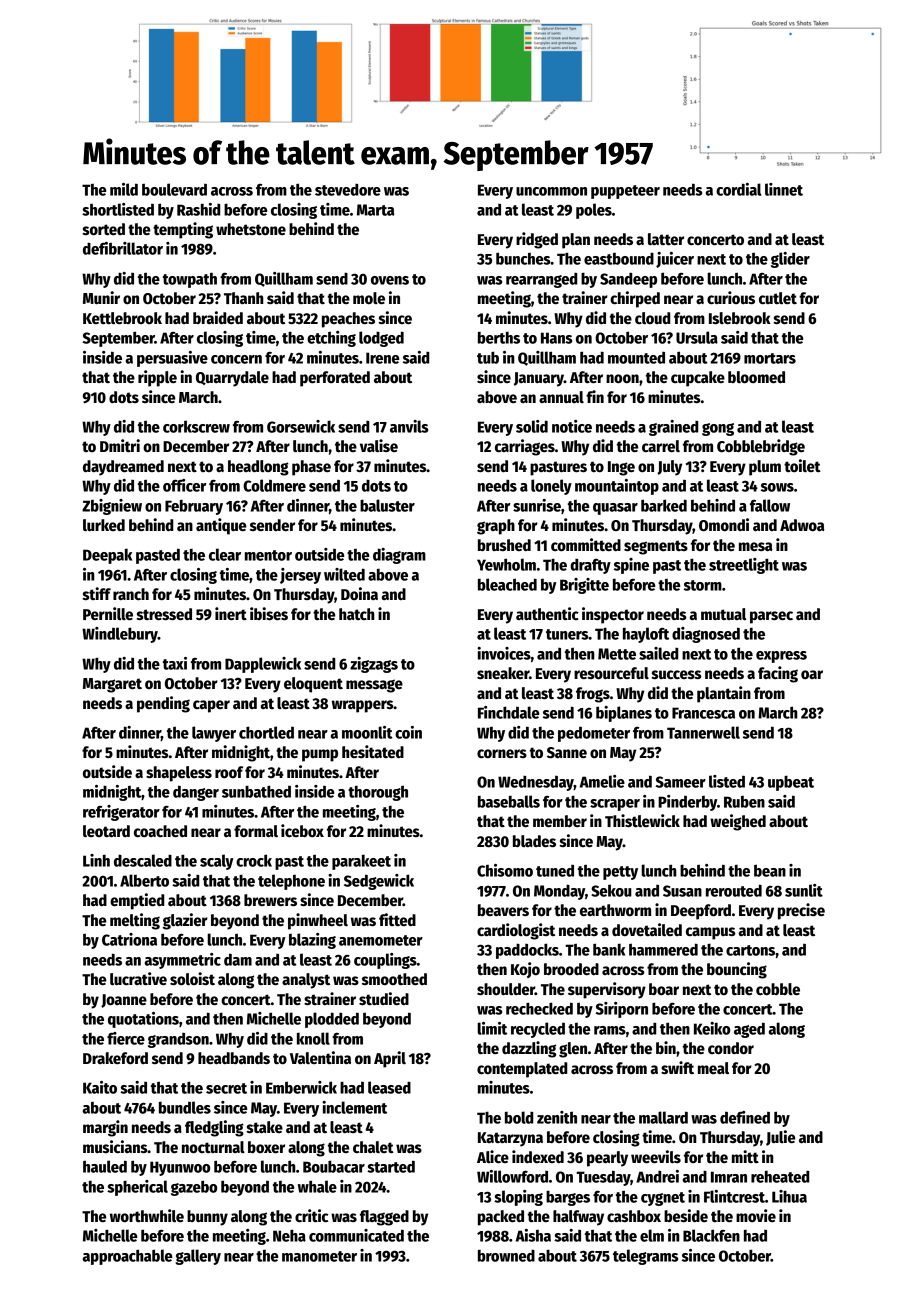  What do you see at coordinates (124, 1001) in the screenshot?
I see `Joanne` at bounding box center [124, 1001].
